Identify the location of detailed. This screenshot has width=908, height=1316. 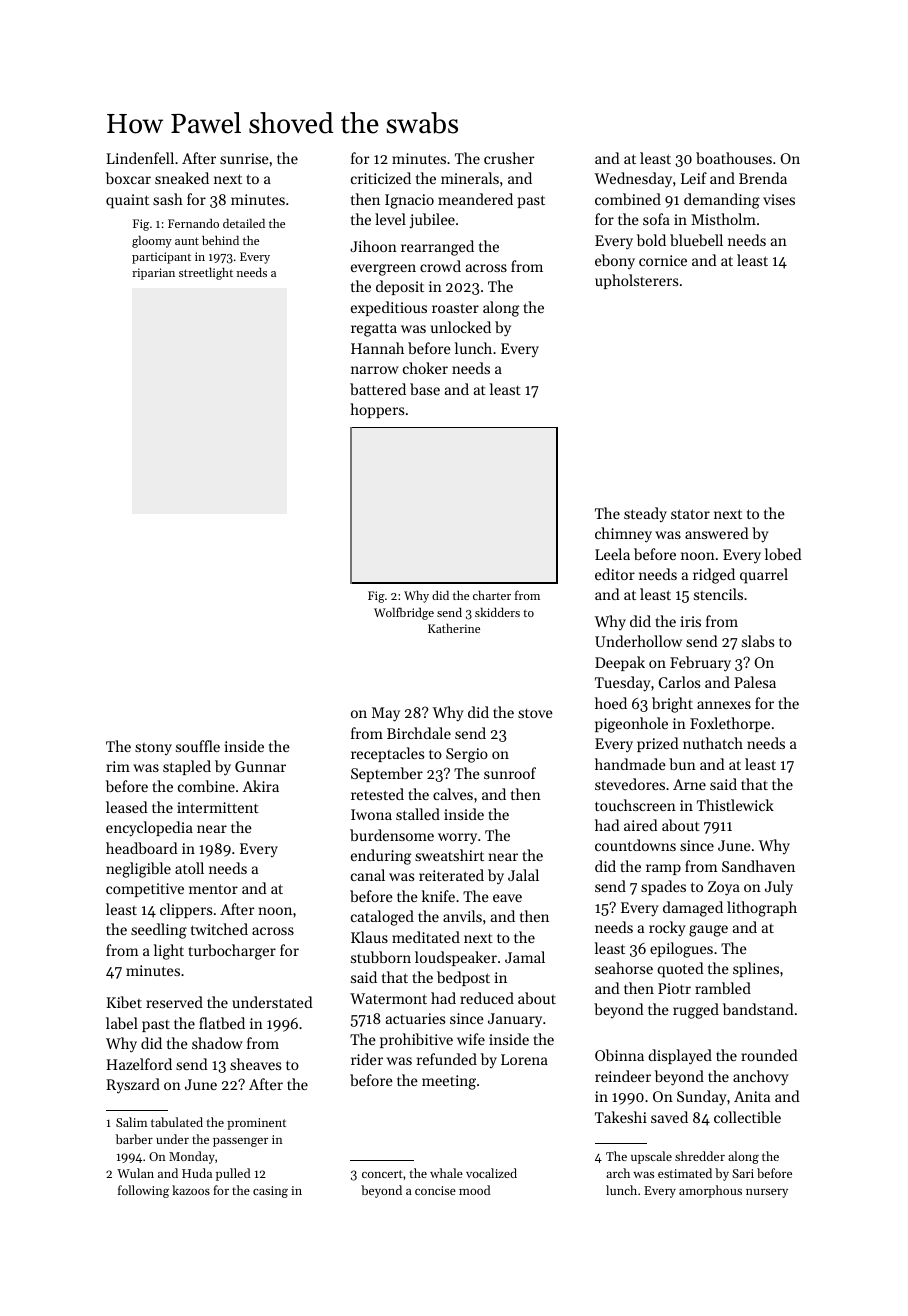
(244, 223).
